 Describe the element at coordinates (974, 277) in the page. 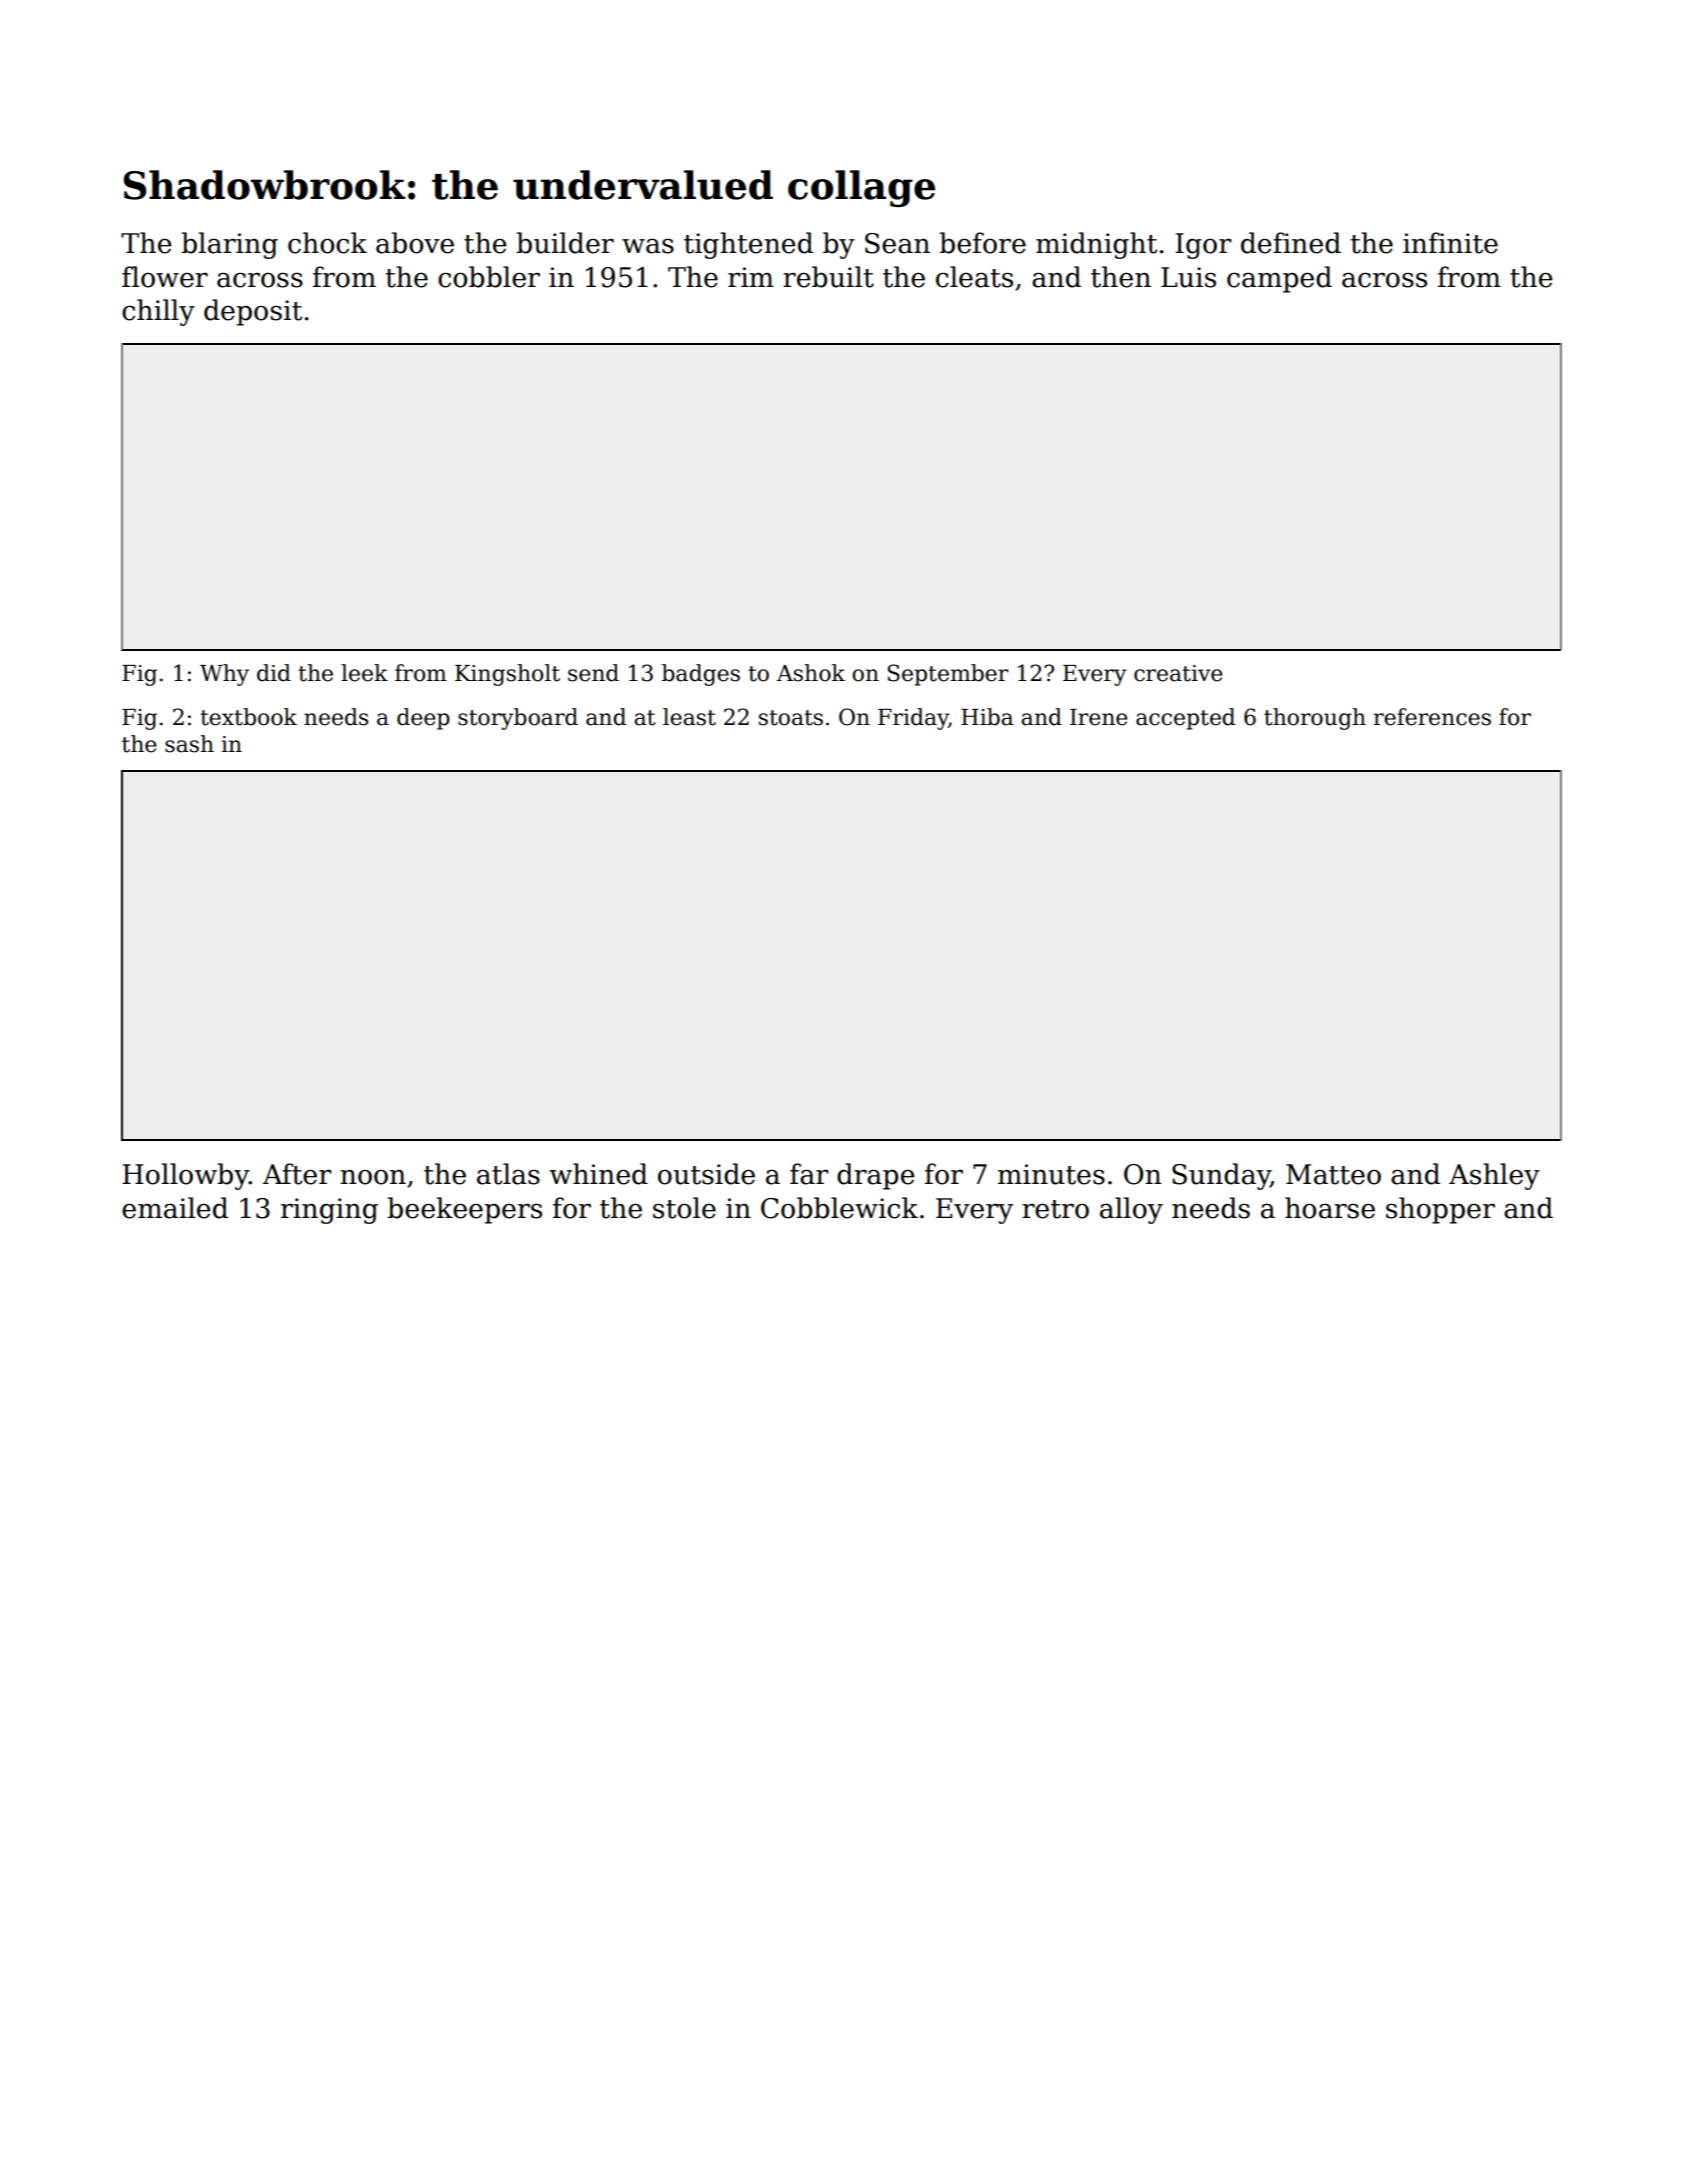

I see `cleats` at that location.
